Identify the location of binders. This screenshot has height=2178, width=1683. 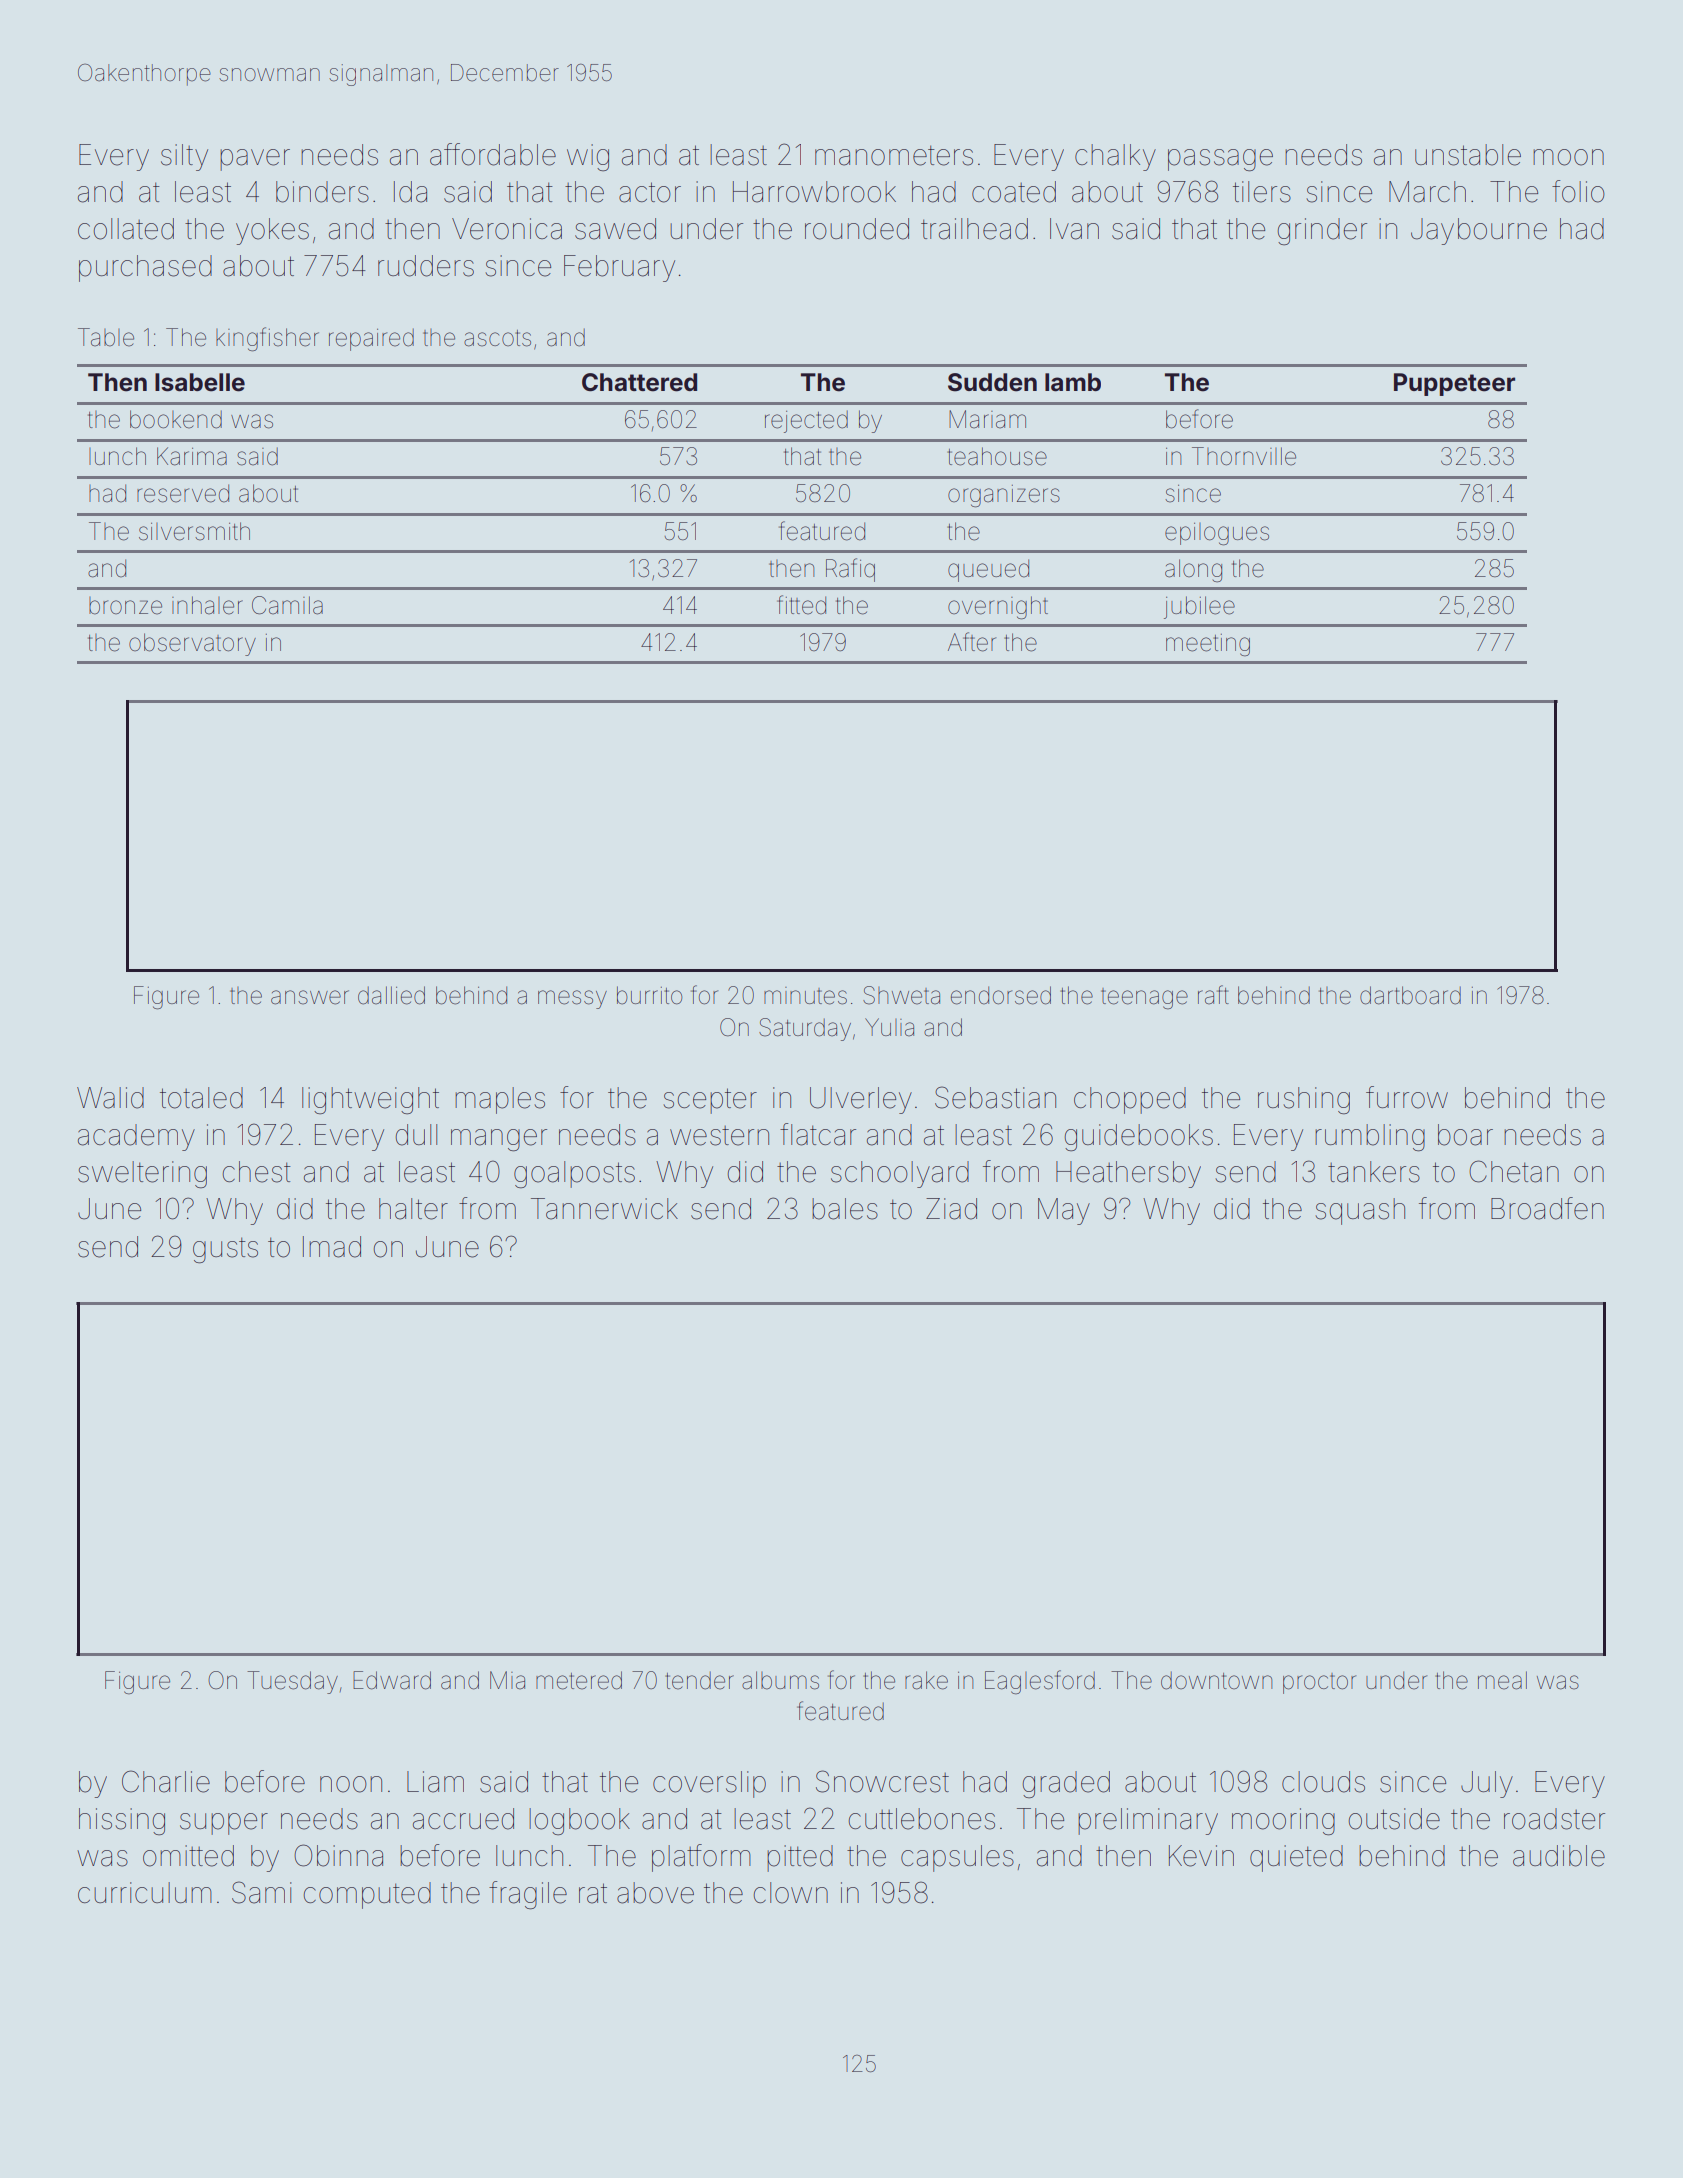
(322, 192).
